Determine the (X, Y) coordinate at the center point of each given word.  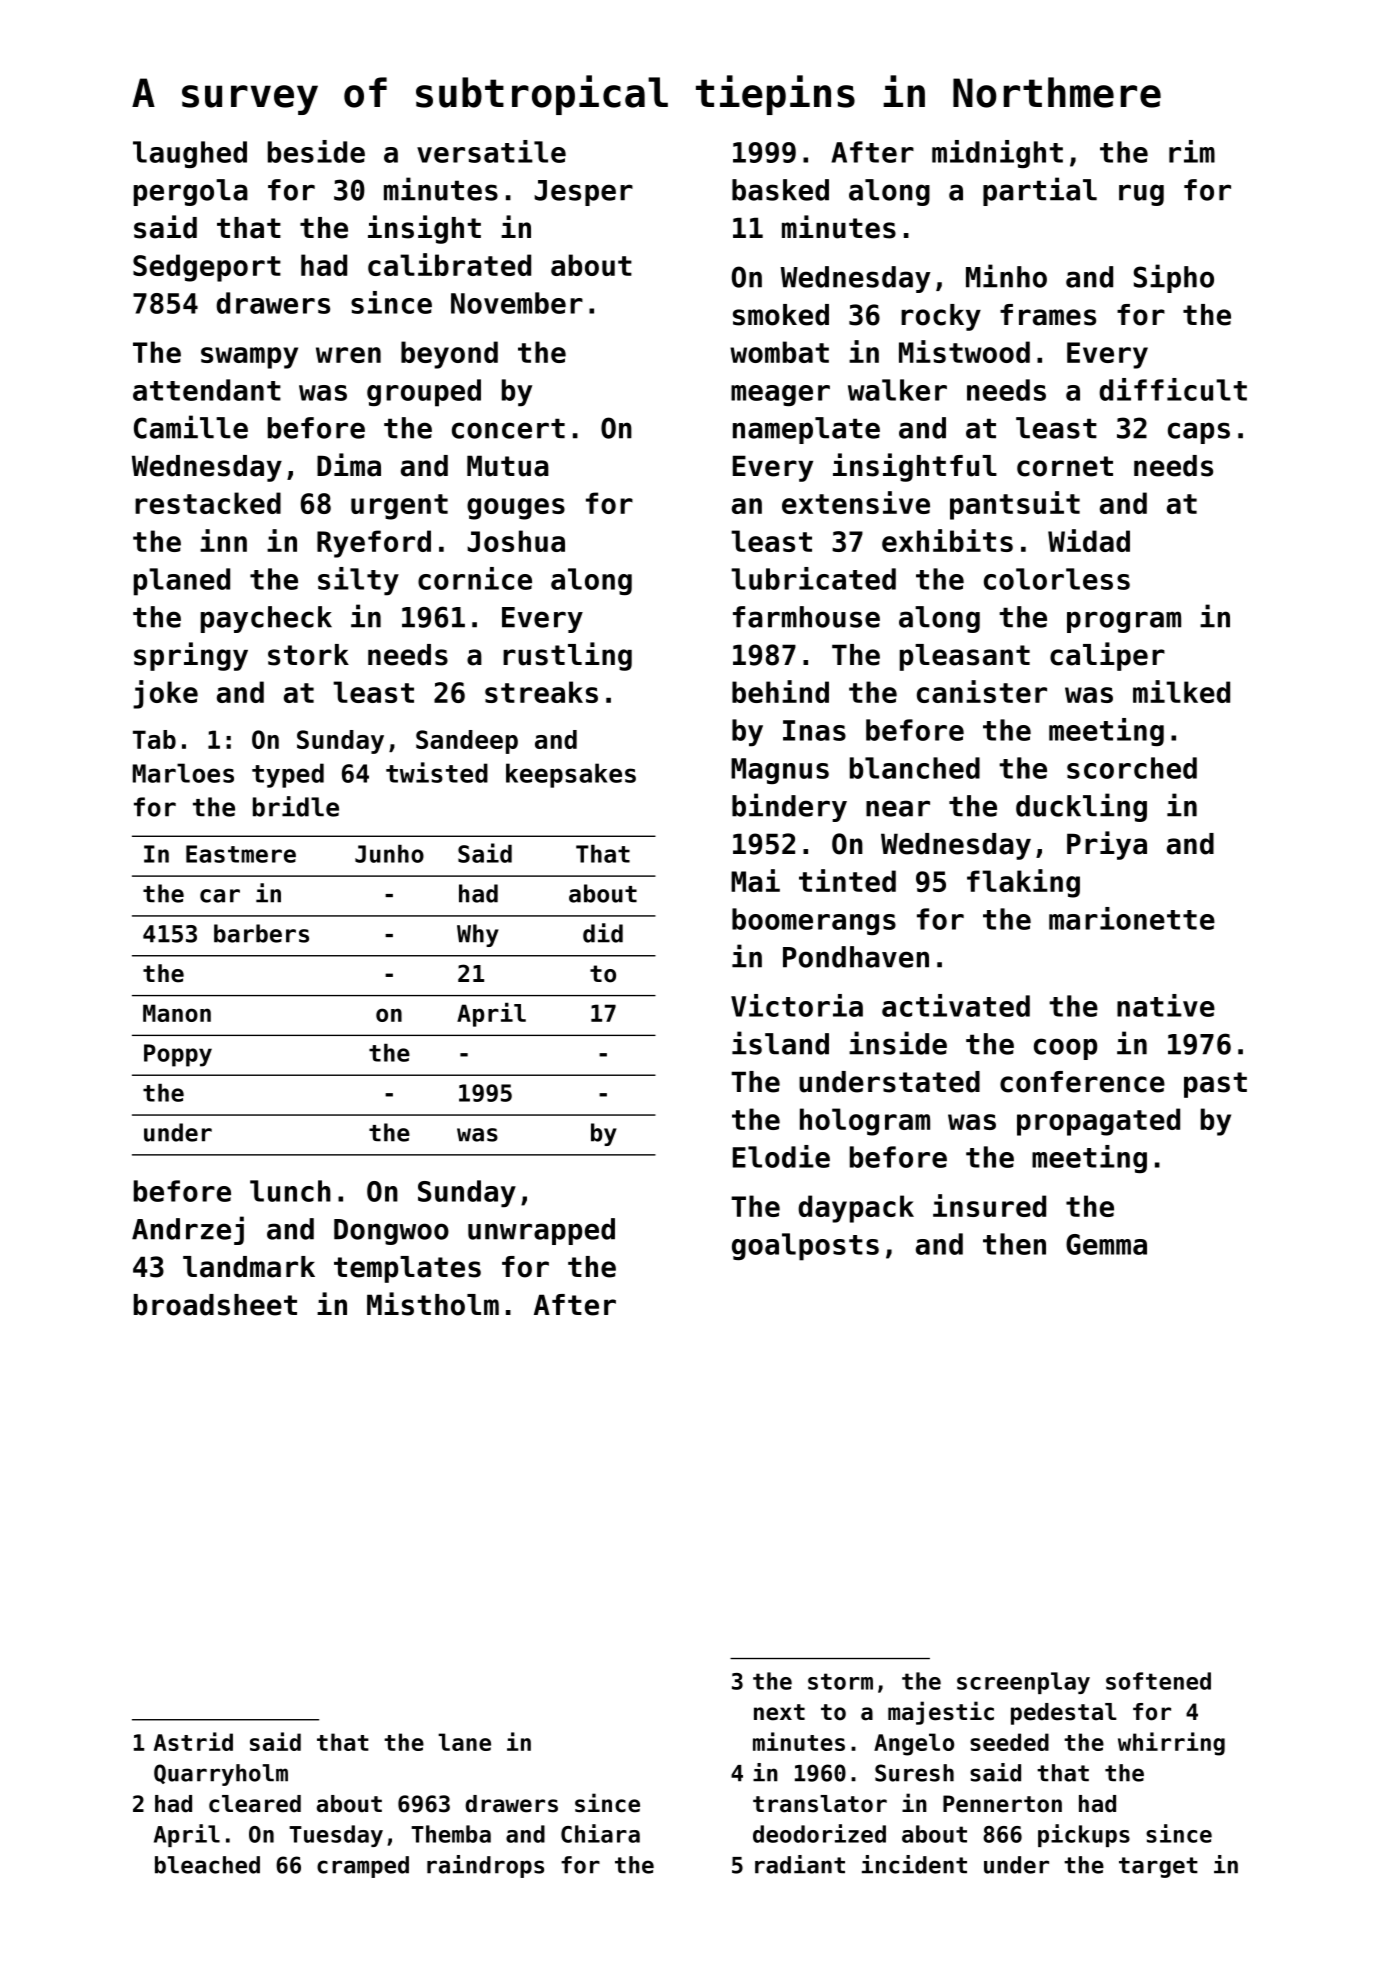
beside (316, 151)
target (1158, 1867)
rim (1192, 151)
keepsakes (571, 775)
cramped (363, 1867)
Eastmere (241, 854)
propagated (1098, 1122)
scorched (1132, 768)
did (603, 933)
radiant (800, 1864)
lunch (290, 1191)
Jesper (583, 193)
